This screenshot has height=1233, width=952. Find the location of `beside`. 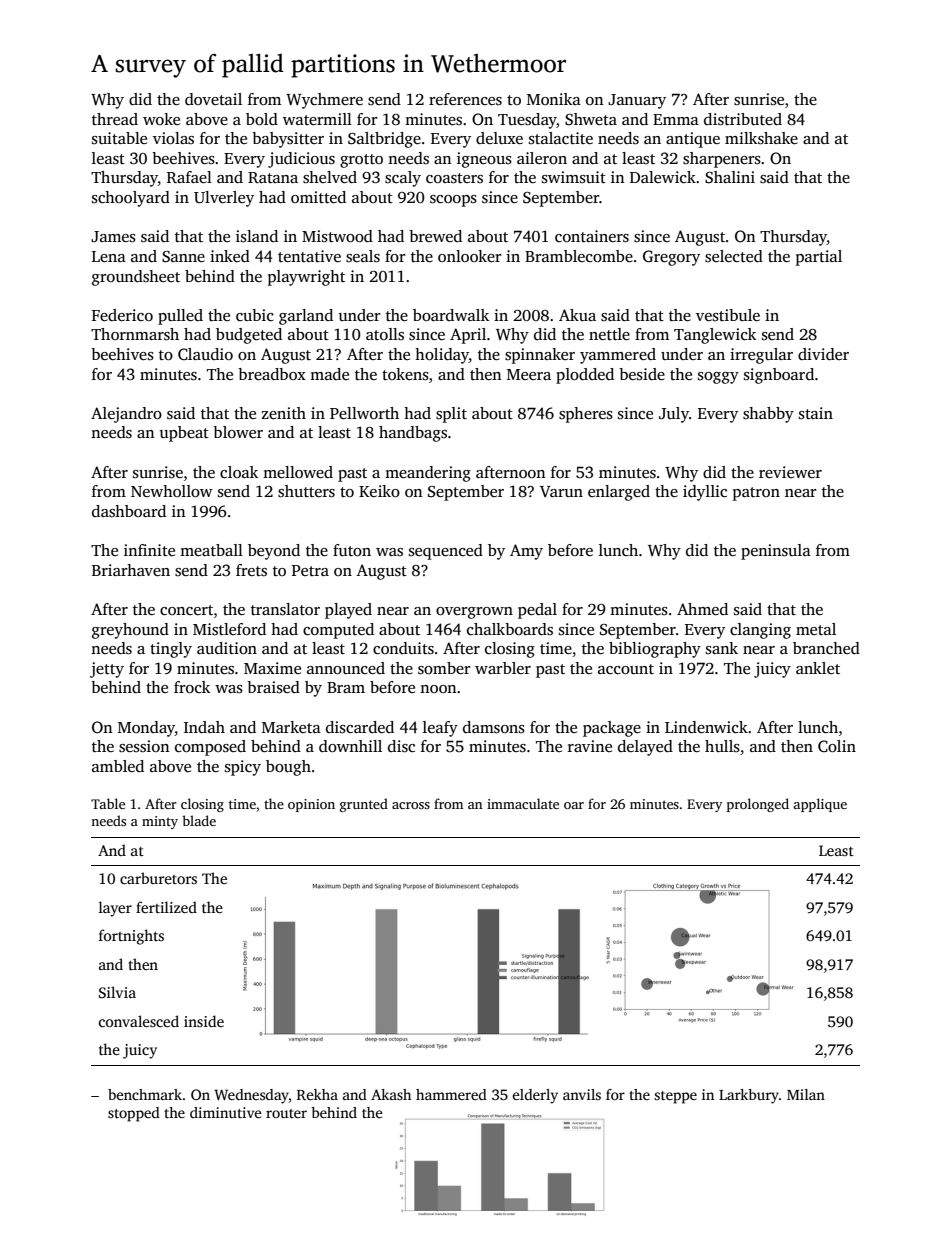

beside is located at coordinates (642, 374).
